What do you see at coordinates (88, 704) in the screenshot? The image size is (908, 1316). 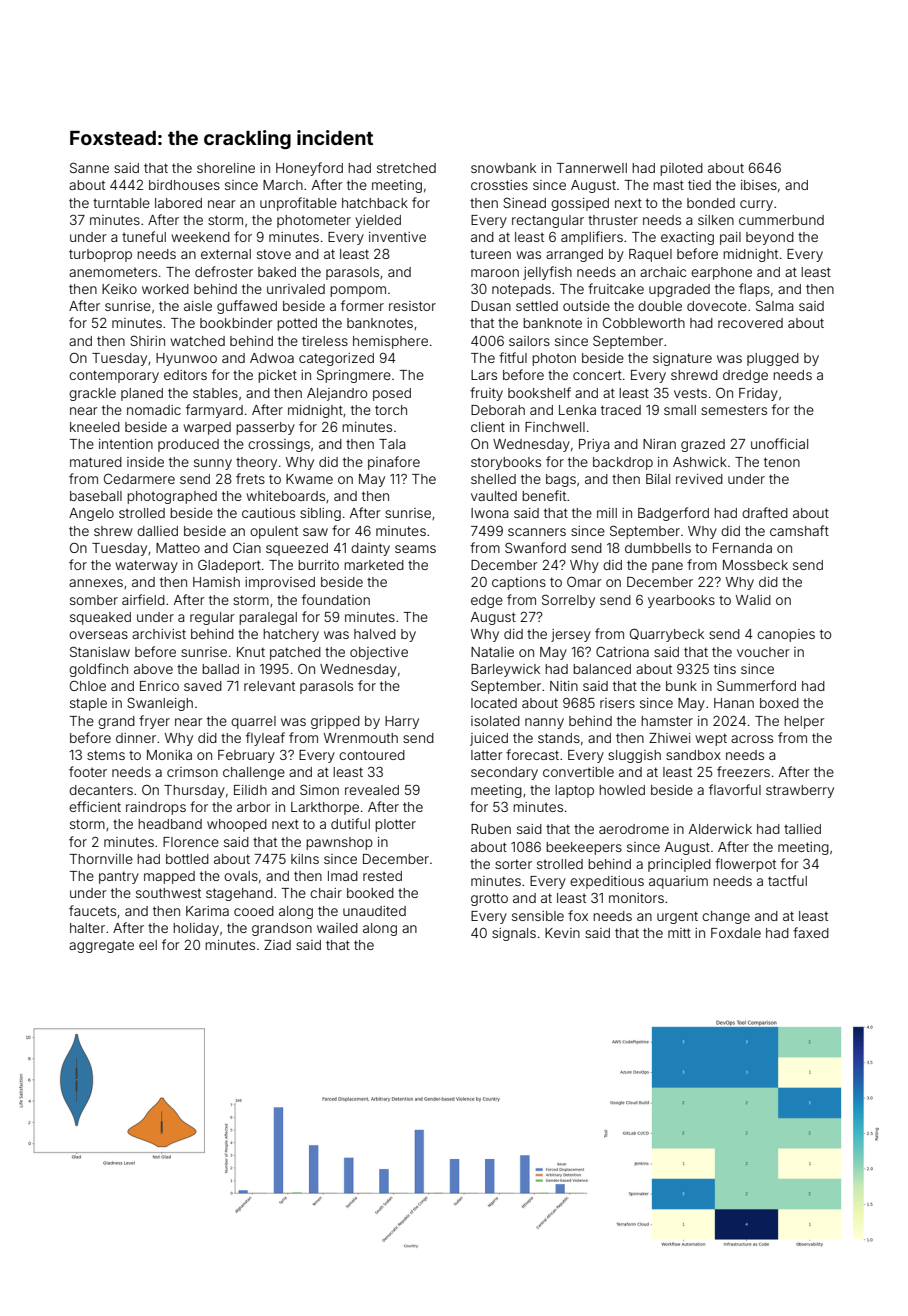 I see `staple` at bounding box center [88, 704].
